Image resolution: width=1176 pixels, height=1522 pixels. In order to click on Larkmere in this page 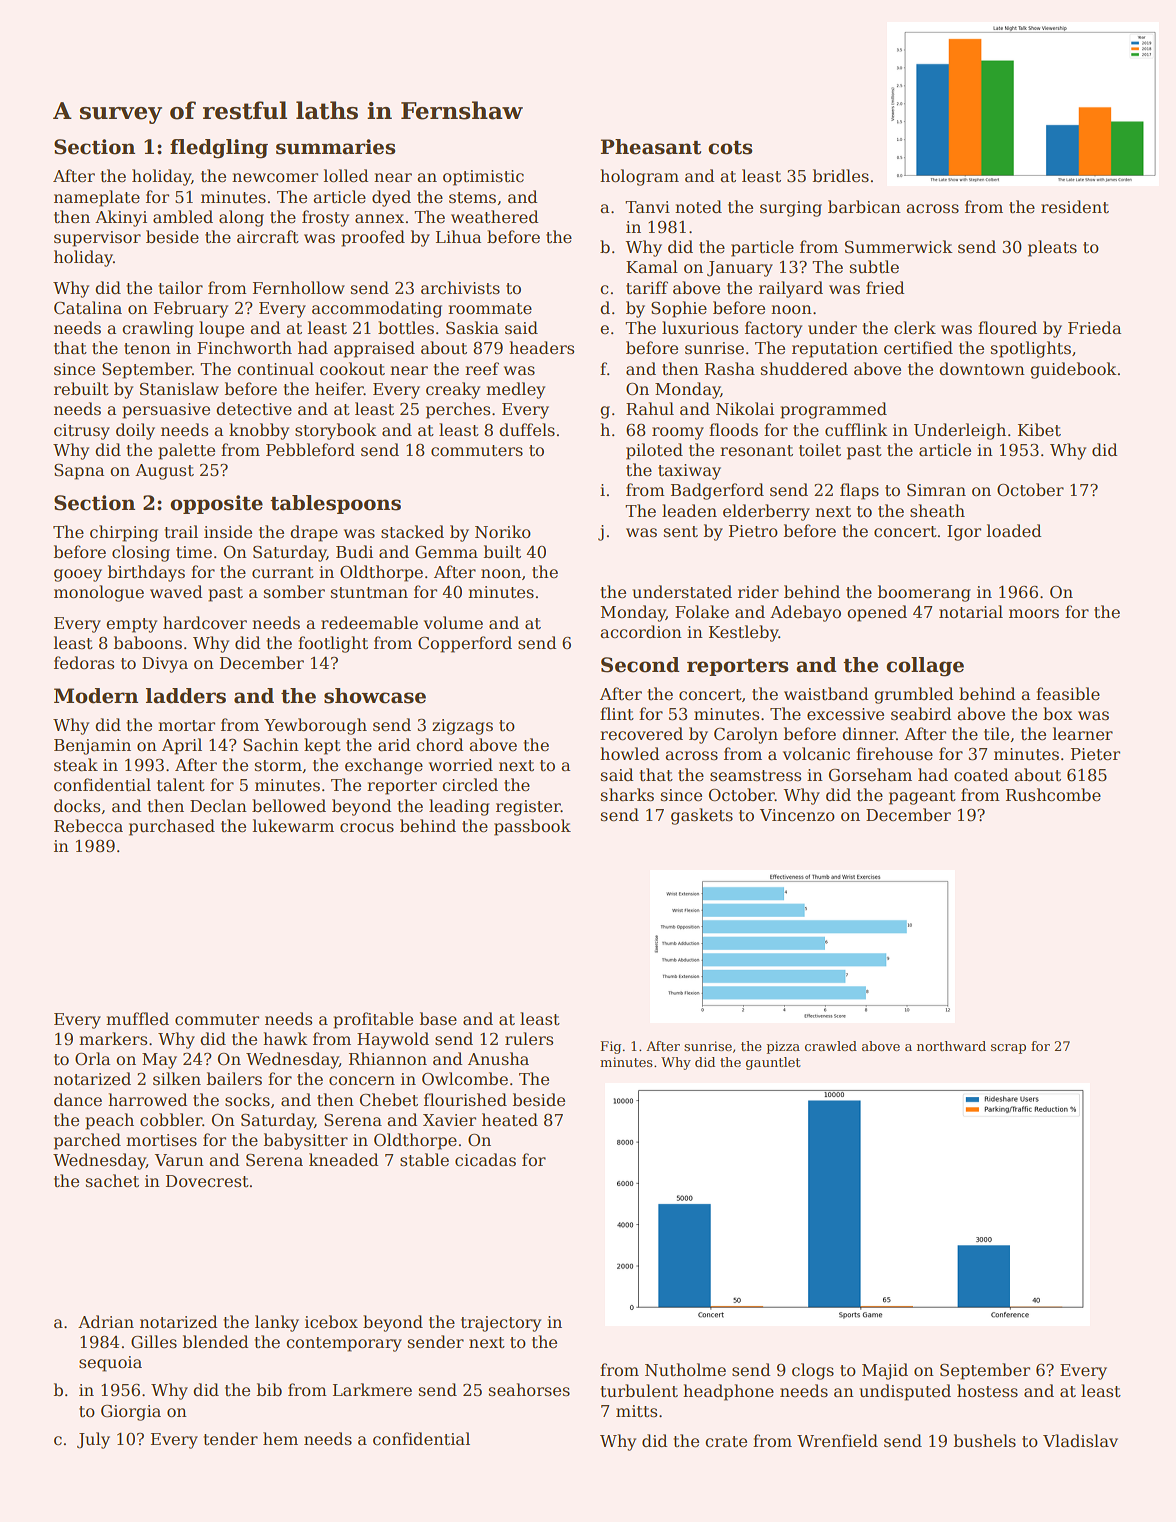, I will do `click(372, 1390)`.
